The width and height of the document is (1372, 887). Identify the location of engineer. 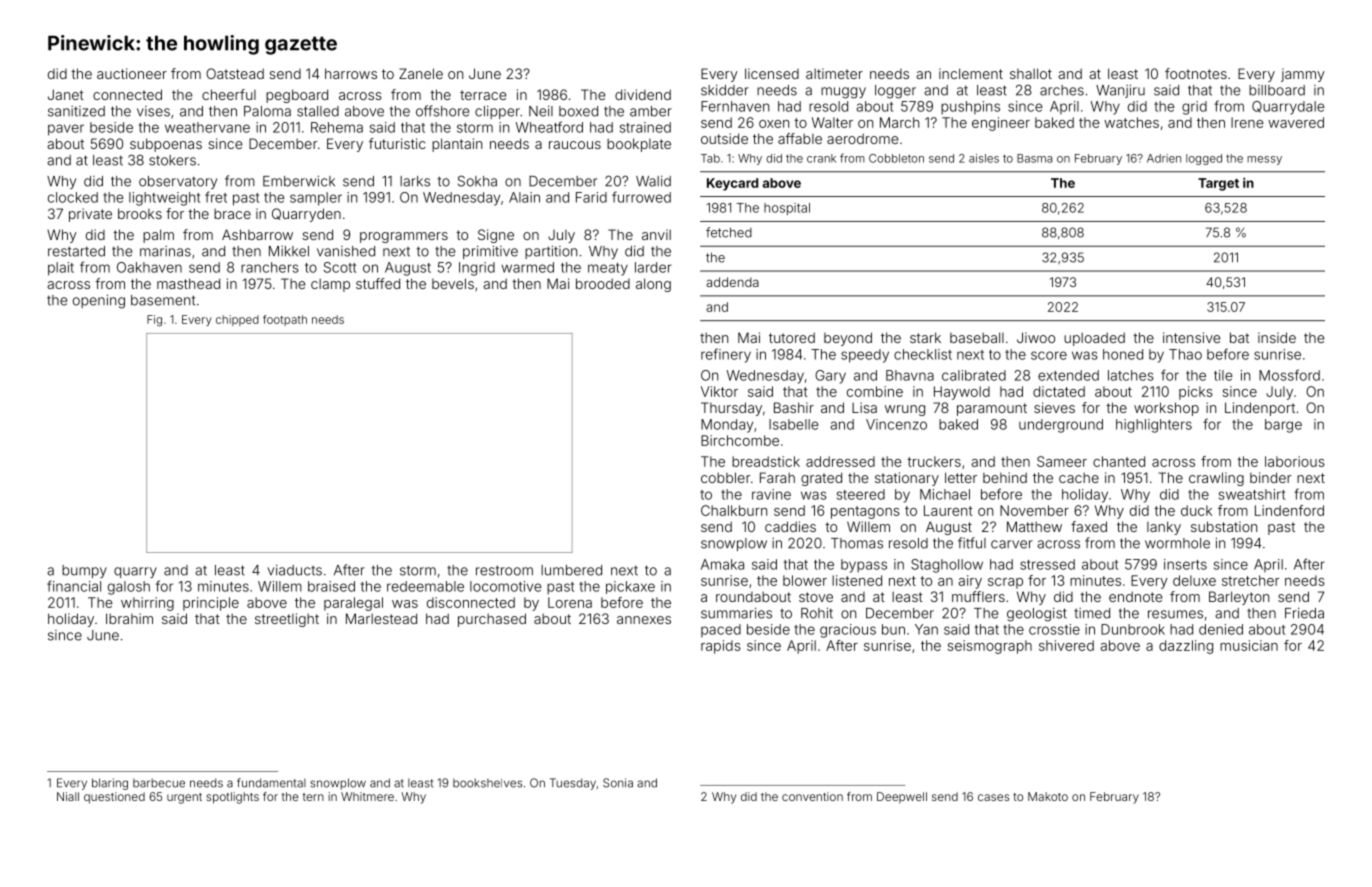
(1001, 124).
